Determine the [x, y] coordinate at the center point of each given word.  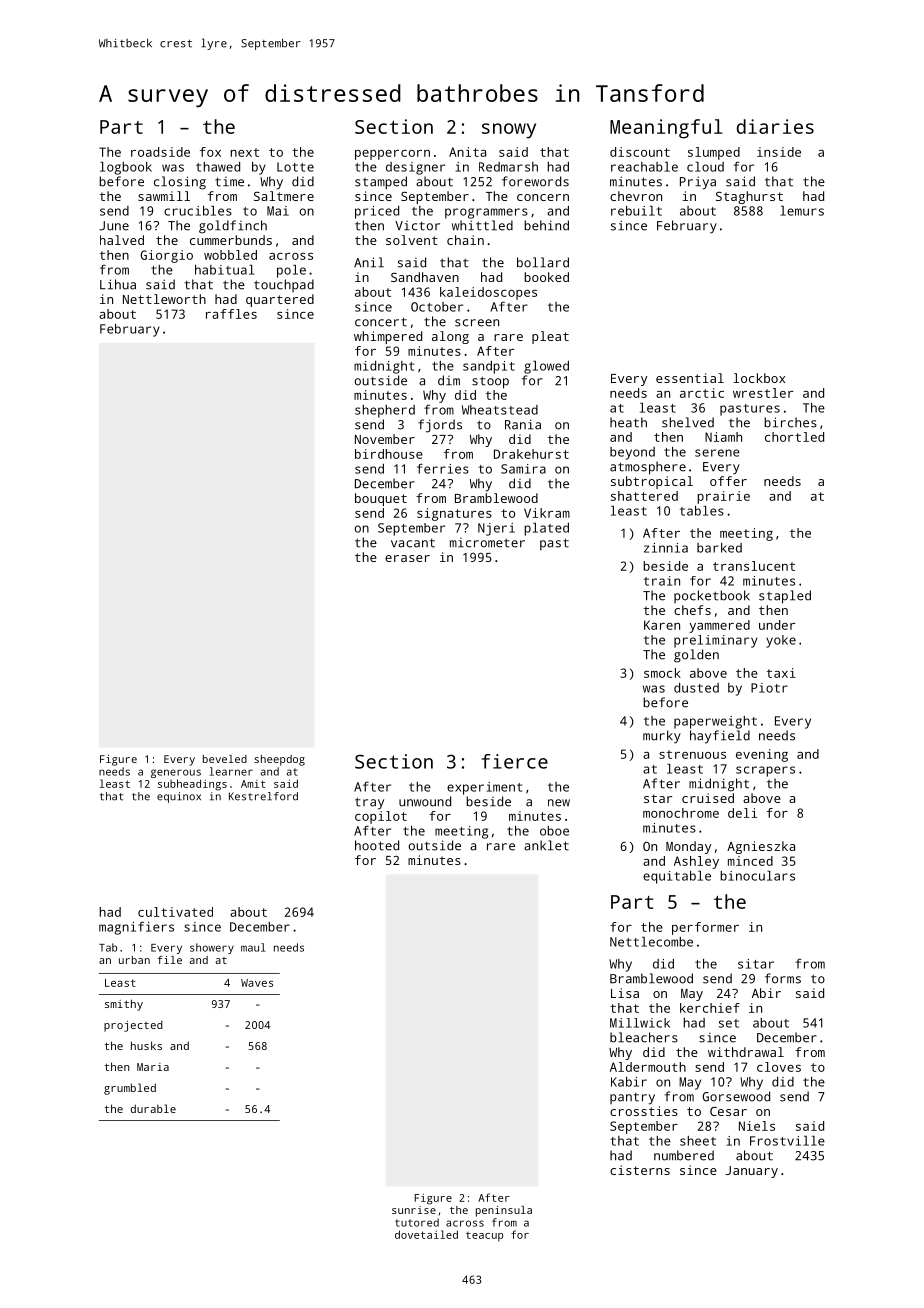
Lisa [625, 993]
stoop [490, 382]
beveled [225, 759]
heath [628, 422]
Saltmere [284, 196]
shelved [688, 422]
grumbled [130, 1089]
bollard [543, 262]
